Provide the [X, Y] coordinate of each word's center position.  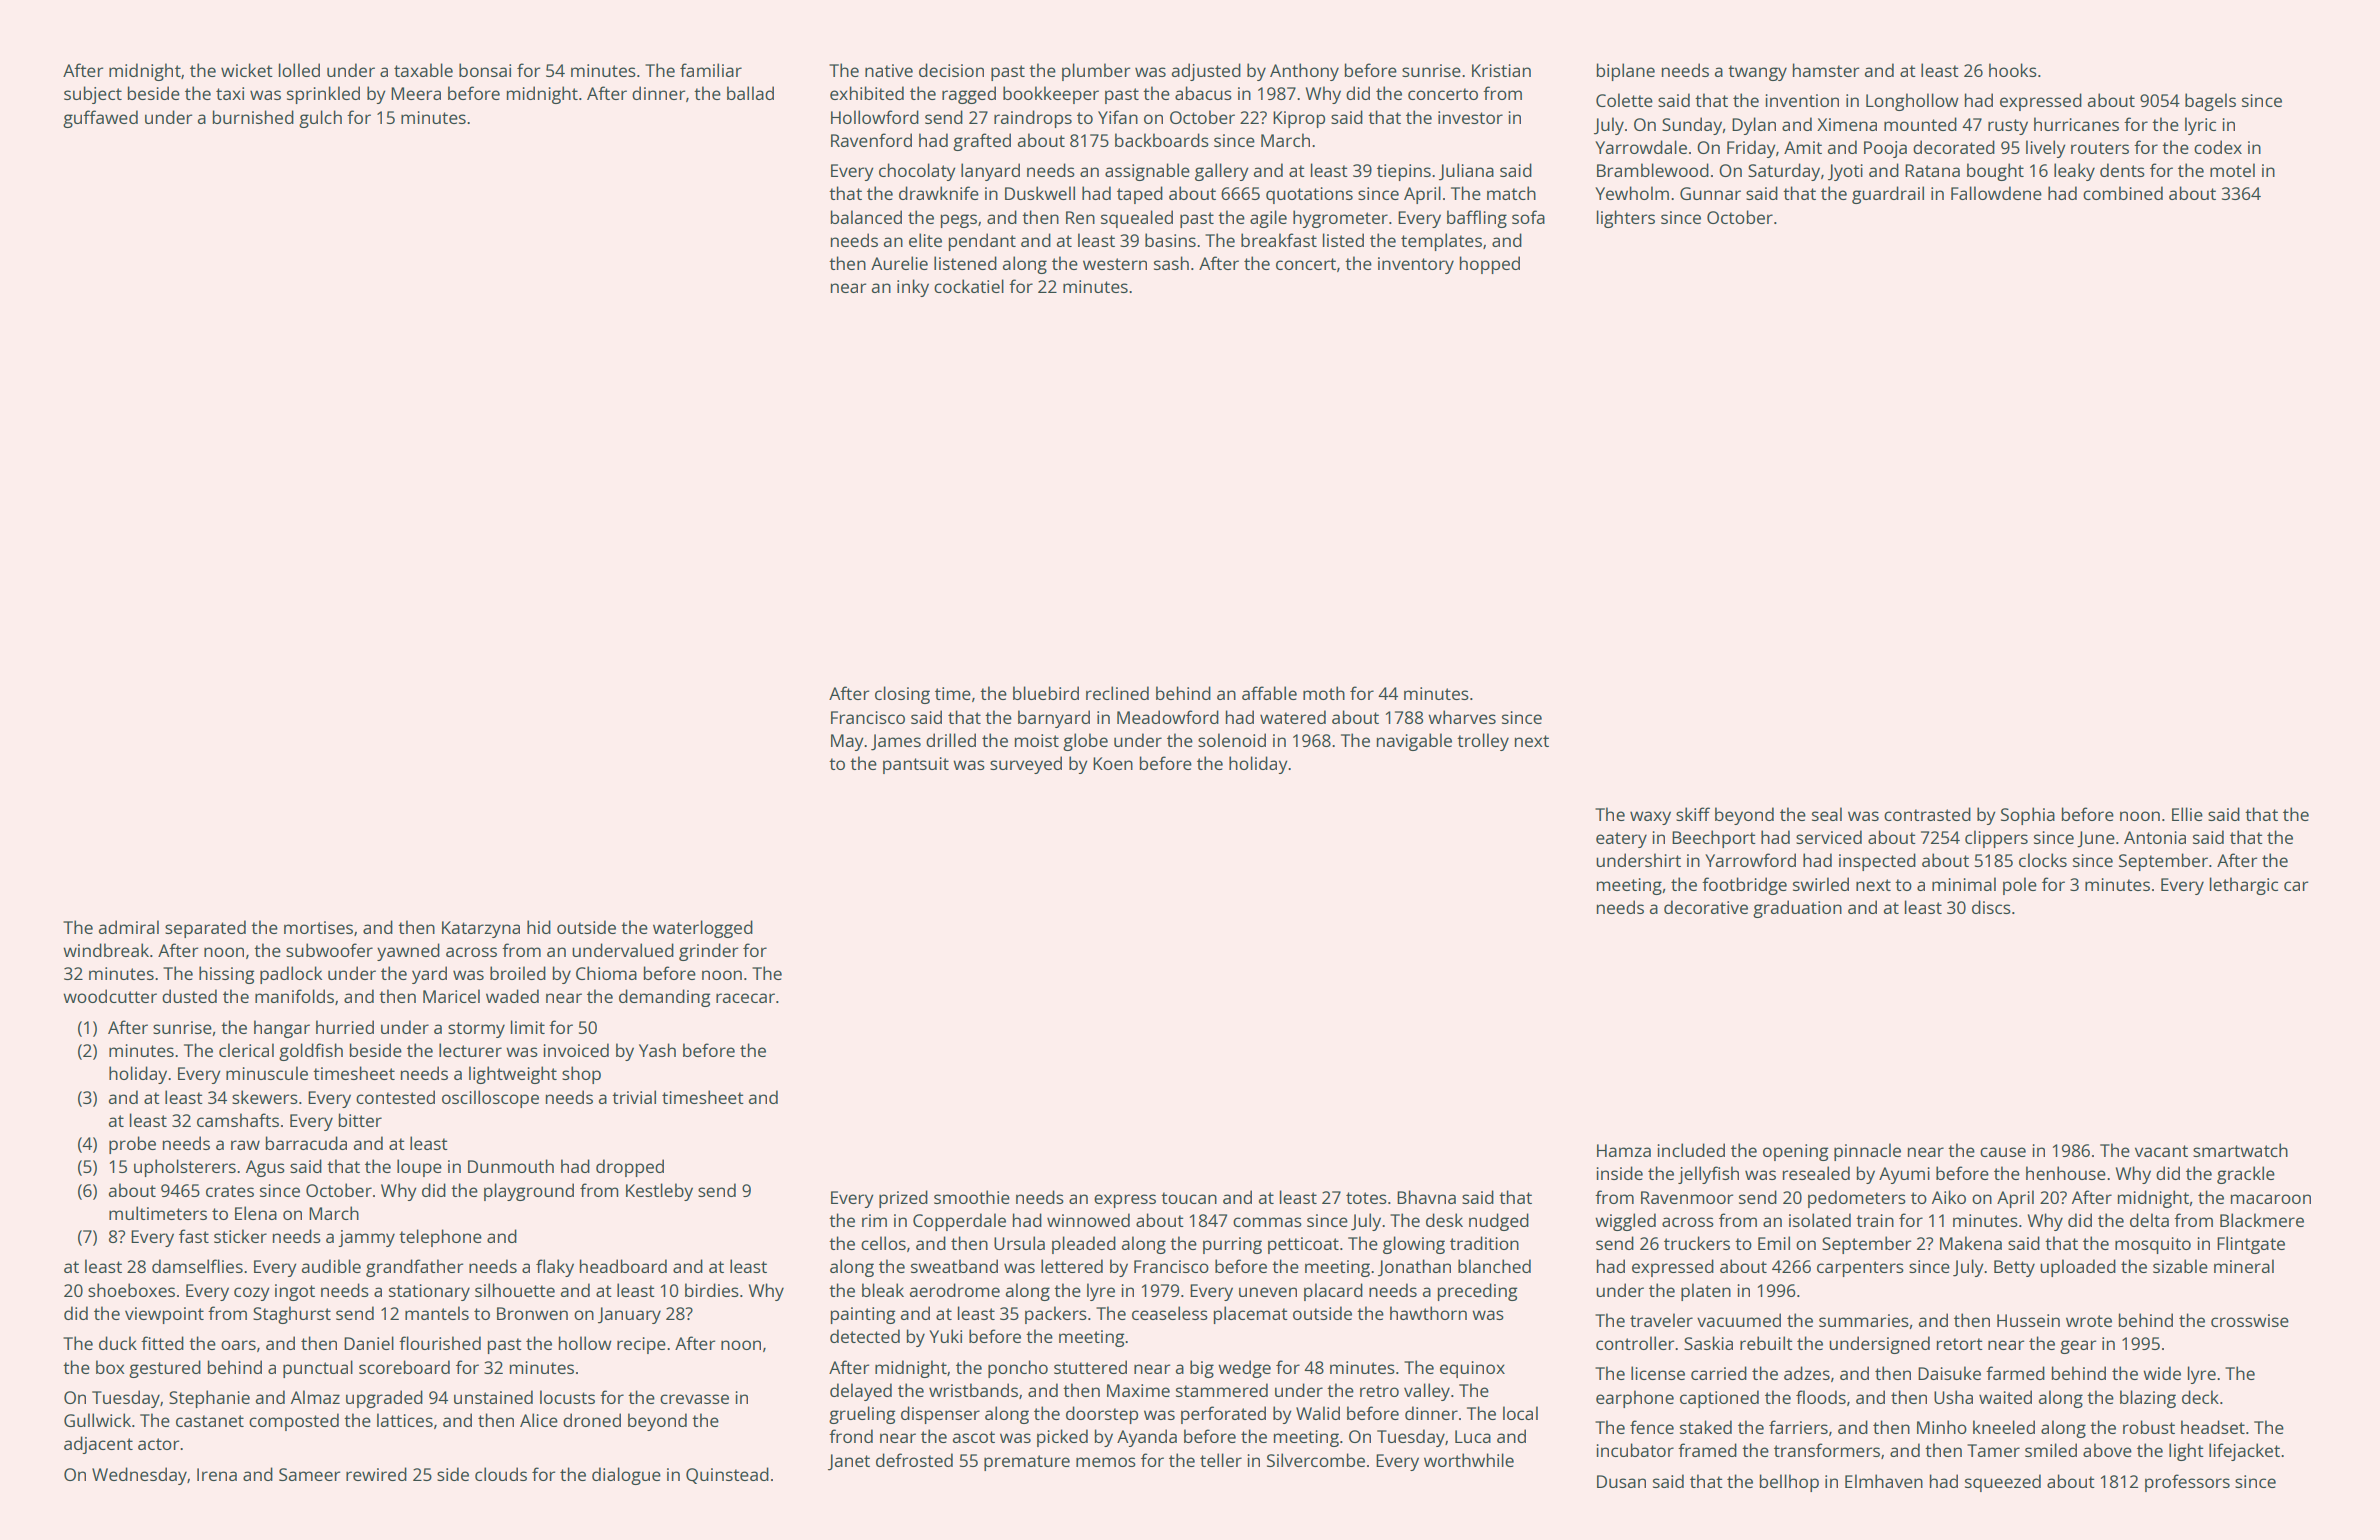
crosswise [2250, 1320]
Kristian [1501, 70]
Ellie [2187, 814]
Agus [265, 1168]
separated [205, 929]
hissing [227, 975]
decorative [1706, 907]
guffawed [100, 119]
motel [2232, 170]
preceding [1478, 1292]
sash [1171, 263]
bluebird [1046, 693]
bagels [2210, 102]
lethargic [2244, 886]
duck [118, 1343]
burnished [253, 117]
